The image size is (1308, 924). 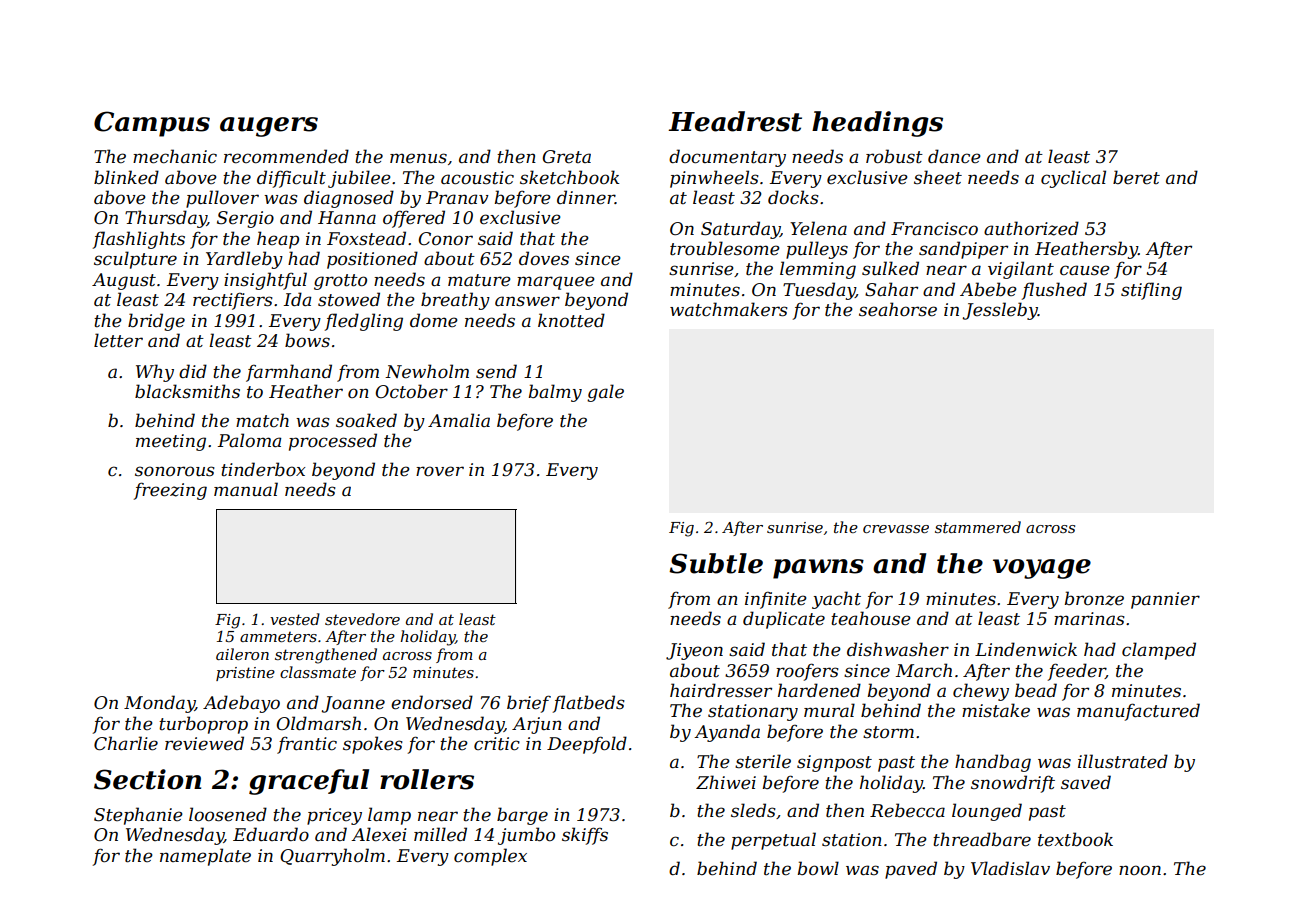 What do you see at coordinates (1136, 177) in the screenshot?
I see `beret` at bounding box center [1136, 177].
